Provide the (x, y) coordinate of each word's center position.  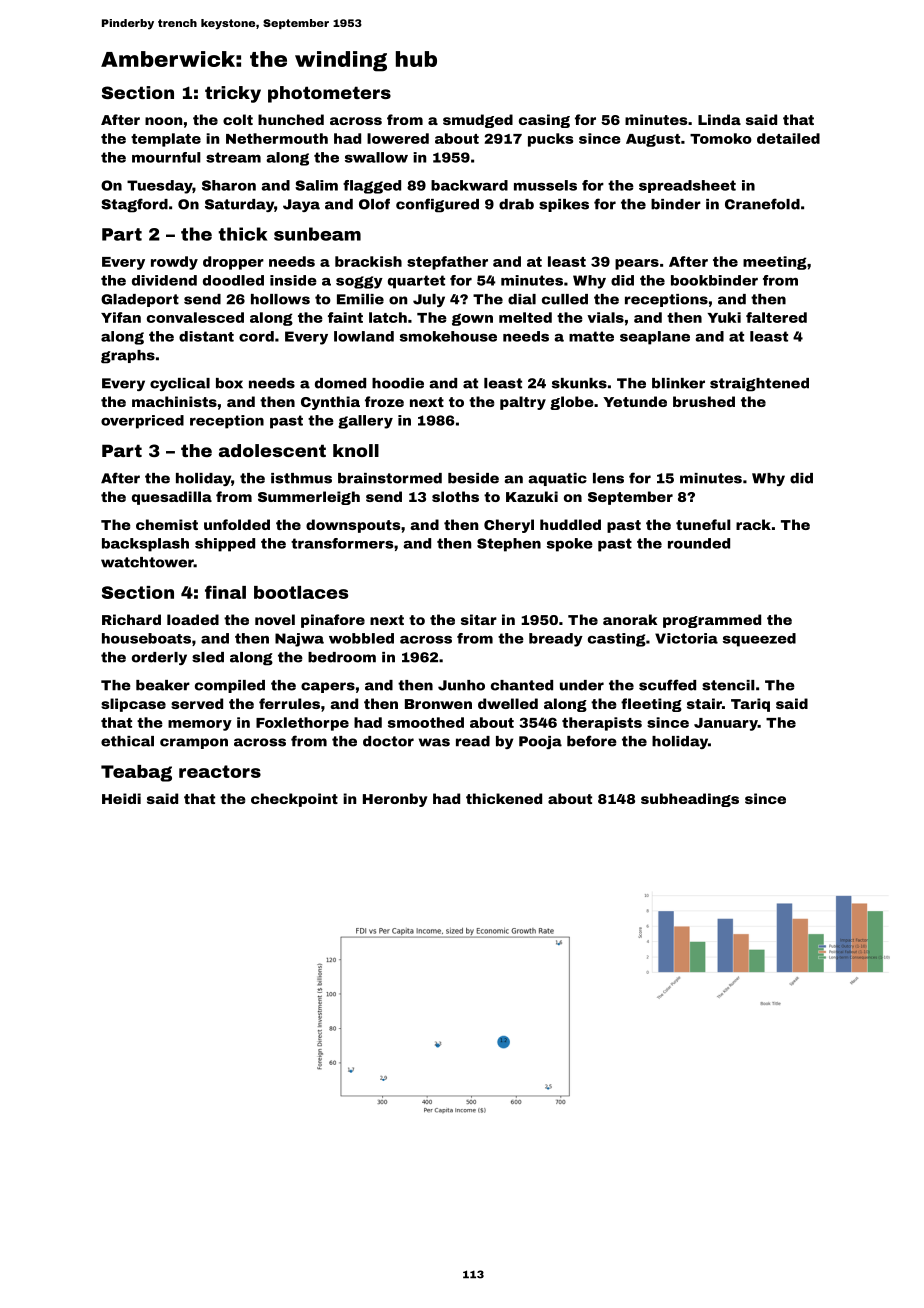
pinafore (333, 621)
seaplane (655, 338)
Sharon (229, 185)
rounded (699, 543)
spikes (564, 205)
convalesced (195, 317)
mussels (545, 185)
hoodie (398, 383)
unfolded (237, 524)
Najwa (299, 640)
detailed (788, 138)
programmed (712, 621)
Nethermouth (277, 138)
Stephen (509, 545)
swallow (376, 157)
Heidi (121, 798)
